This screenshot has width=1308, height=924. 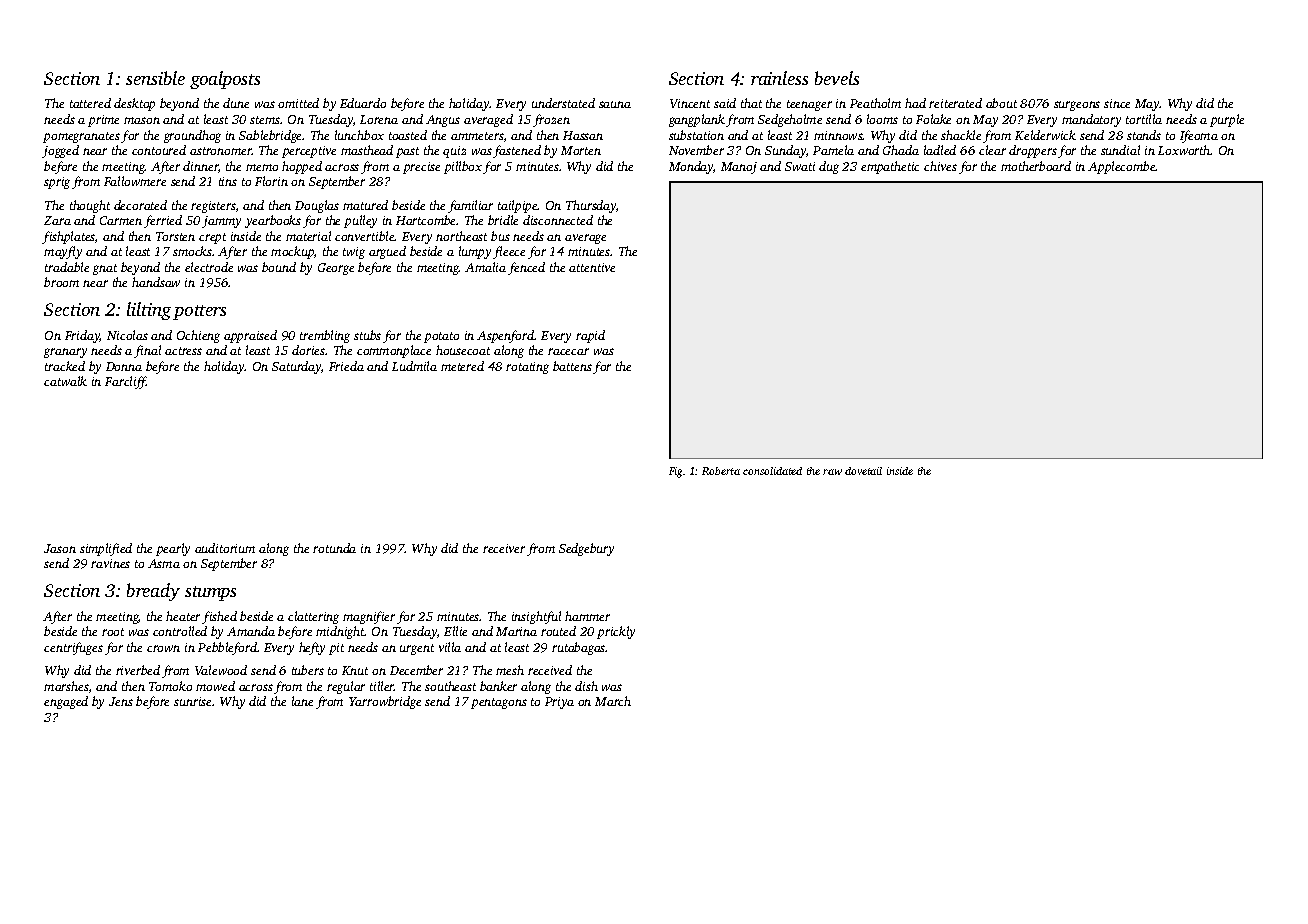 What do you see at coordinates (1184, 150) in the screenshot?
I see `Loxworth` at bounding box center [1184, 150].
